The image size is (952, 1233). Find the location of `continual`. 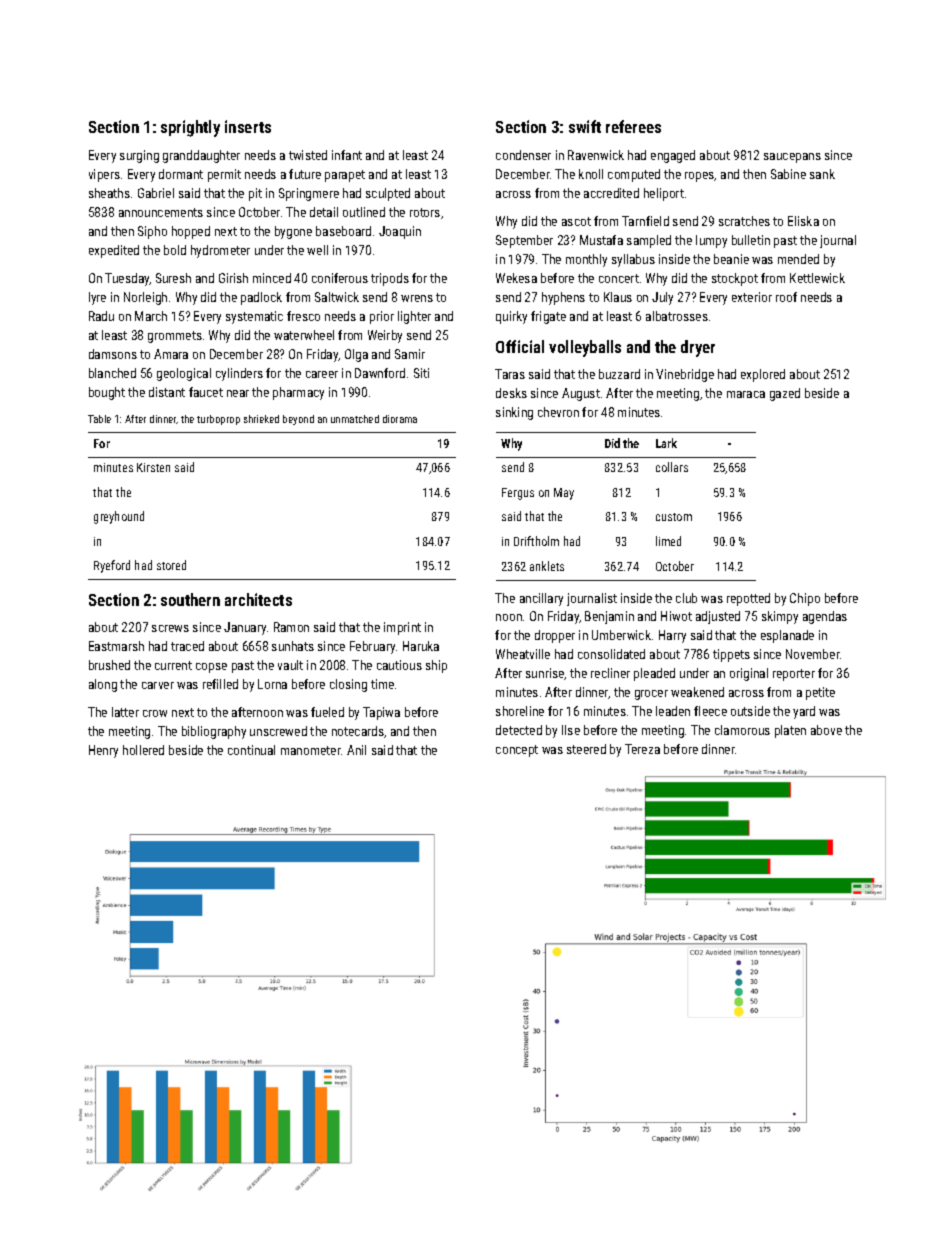

continual is located at coordinates (251, 750).
